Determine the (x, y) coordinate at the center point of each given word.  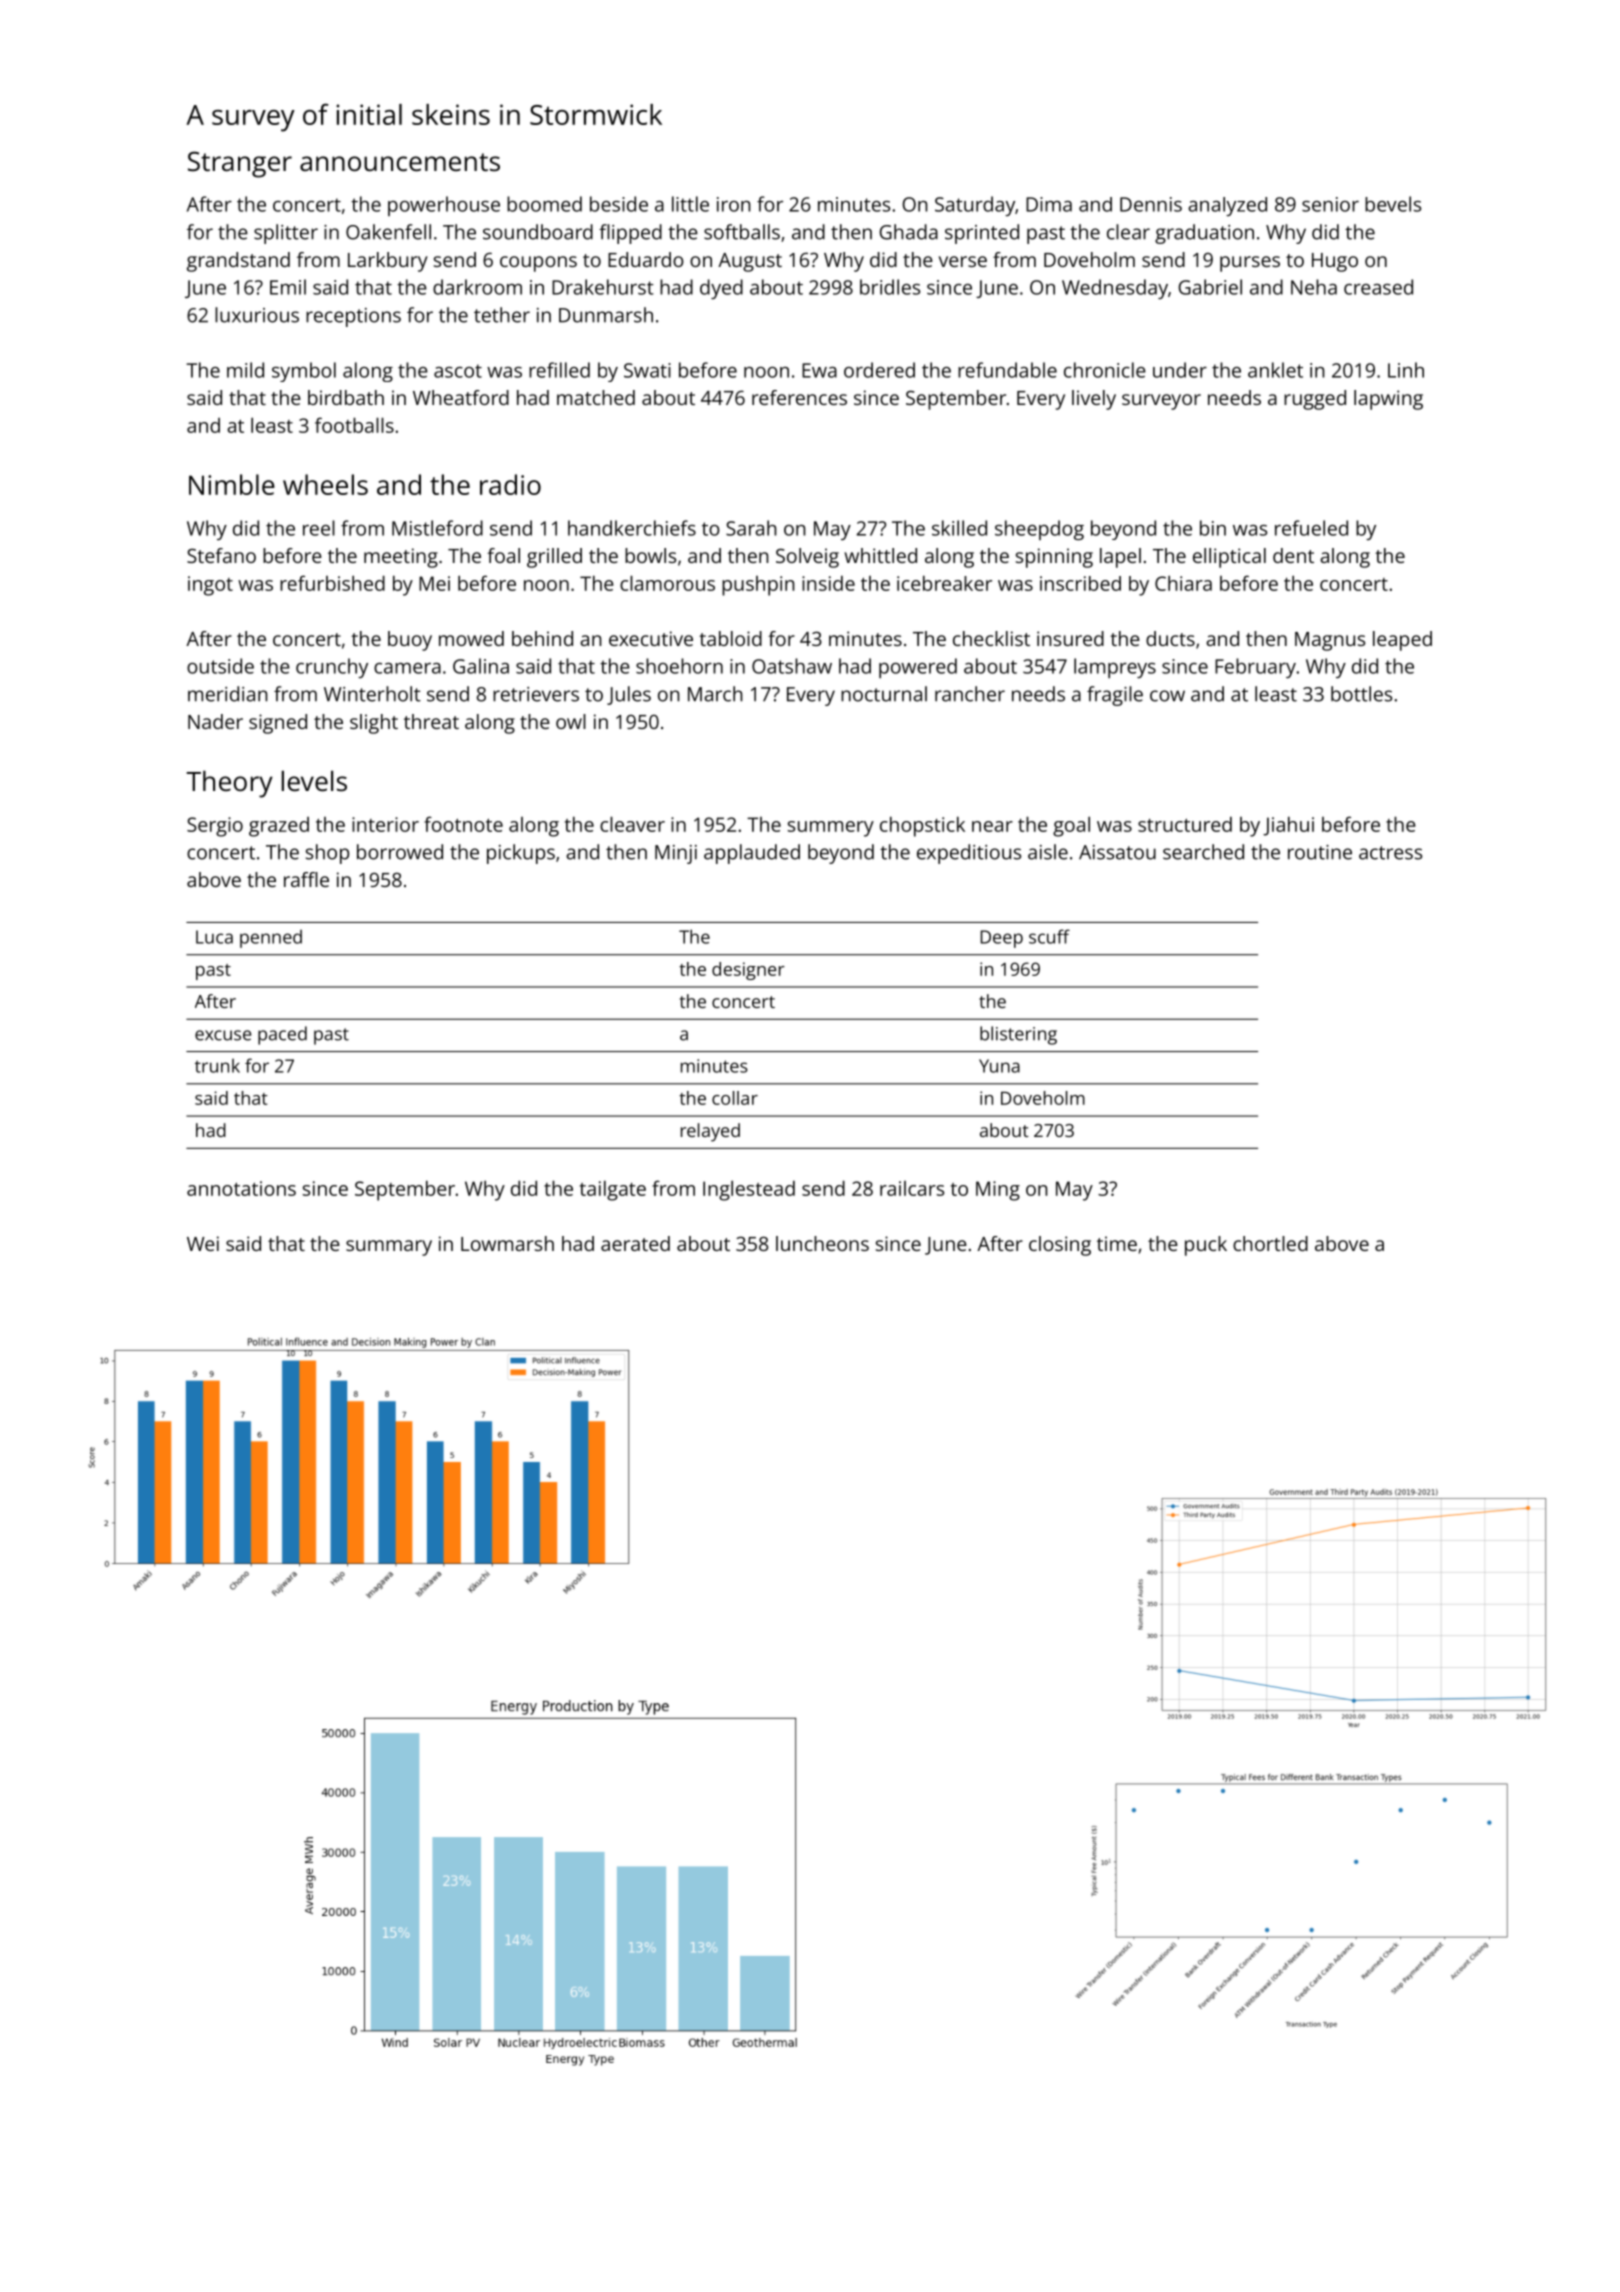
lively (1094, 400)
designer (748, 971)
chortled (1270, 1243)
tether (502, 315)
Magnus (1330, 641)
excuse (223, 1035)
